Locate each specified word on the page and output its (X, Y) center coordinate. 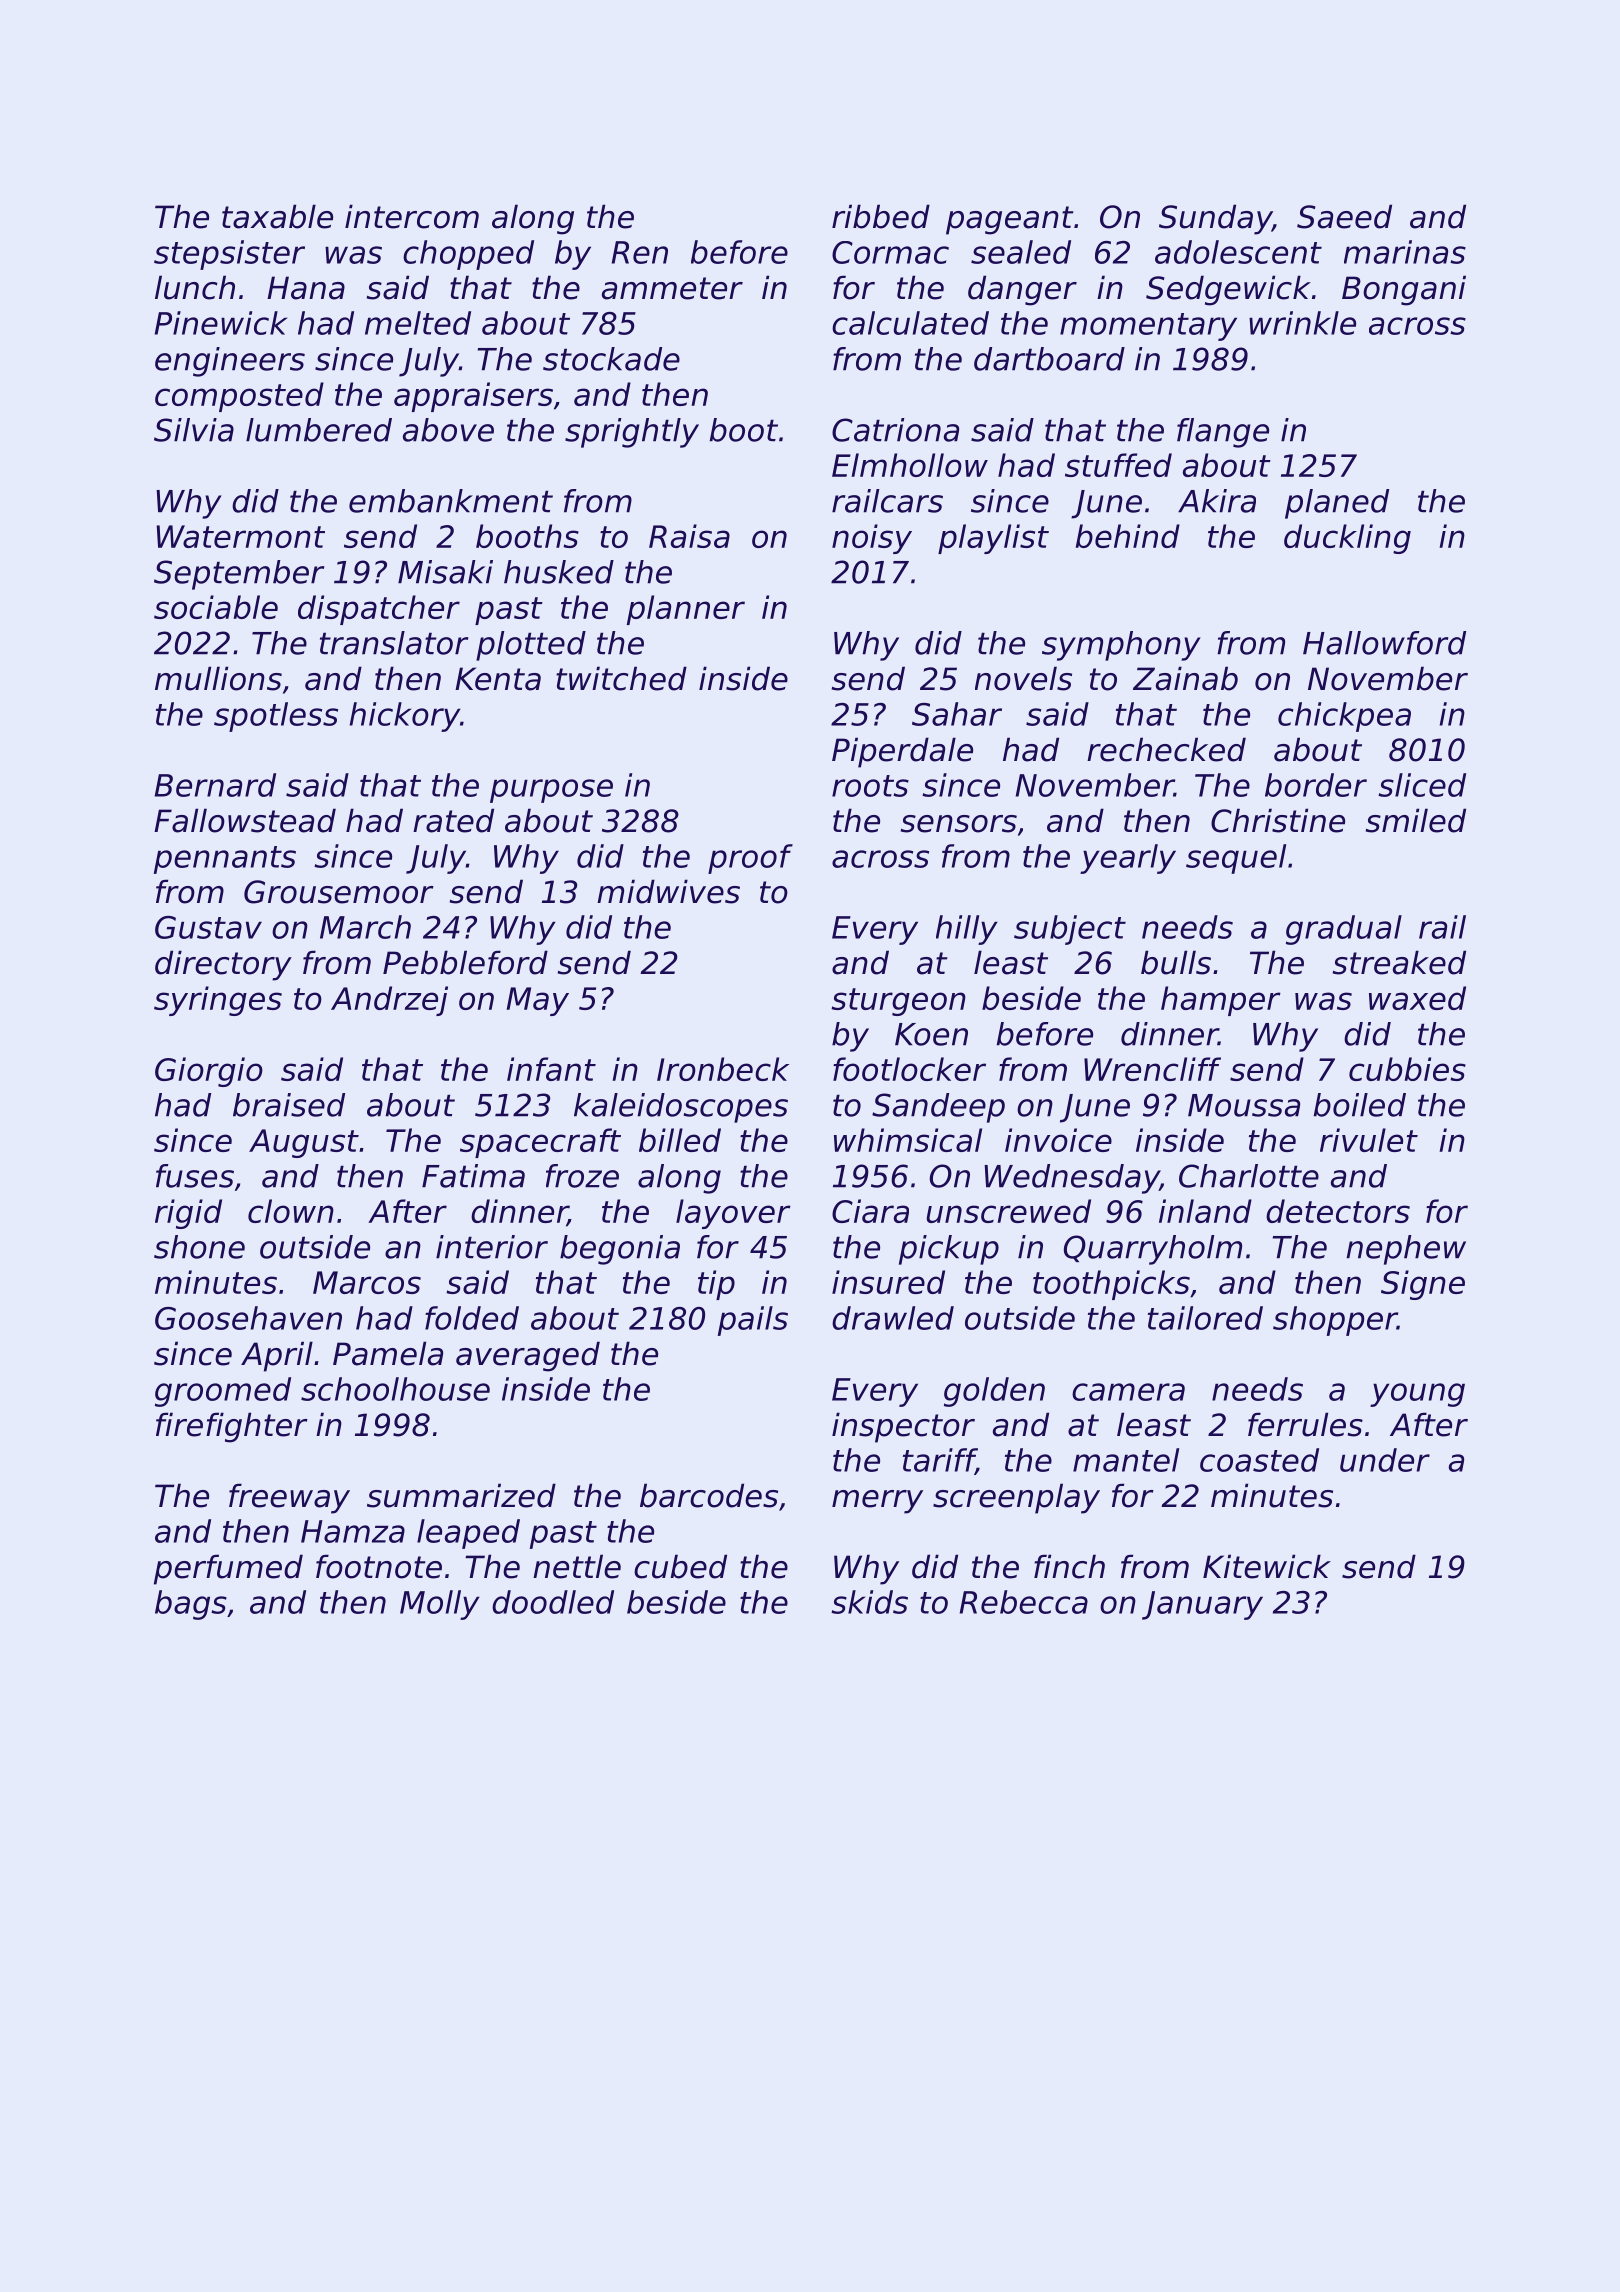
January (1202, 1605)
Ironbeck (723, 1069)
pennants (225, 860)
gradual (1344, 930)
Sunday (1215, 219)
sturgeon (898, 1002)
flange (1223, 433)
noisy (872, 539)
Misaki (445, 572)
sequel (1236, 859)
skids (869, 1602)
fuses (195, 1176)
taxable (277, 216)
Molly (440, 1605)
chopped (468, 255)
